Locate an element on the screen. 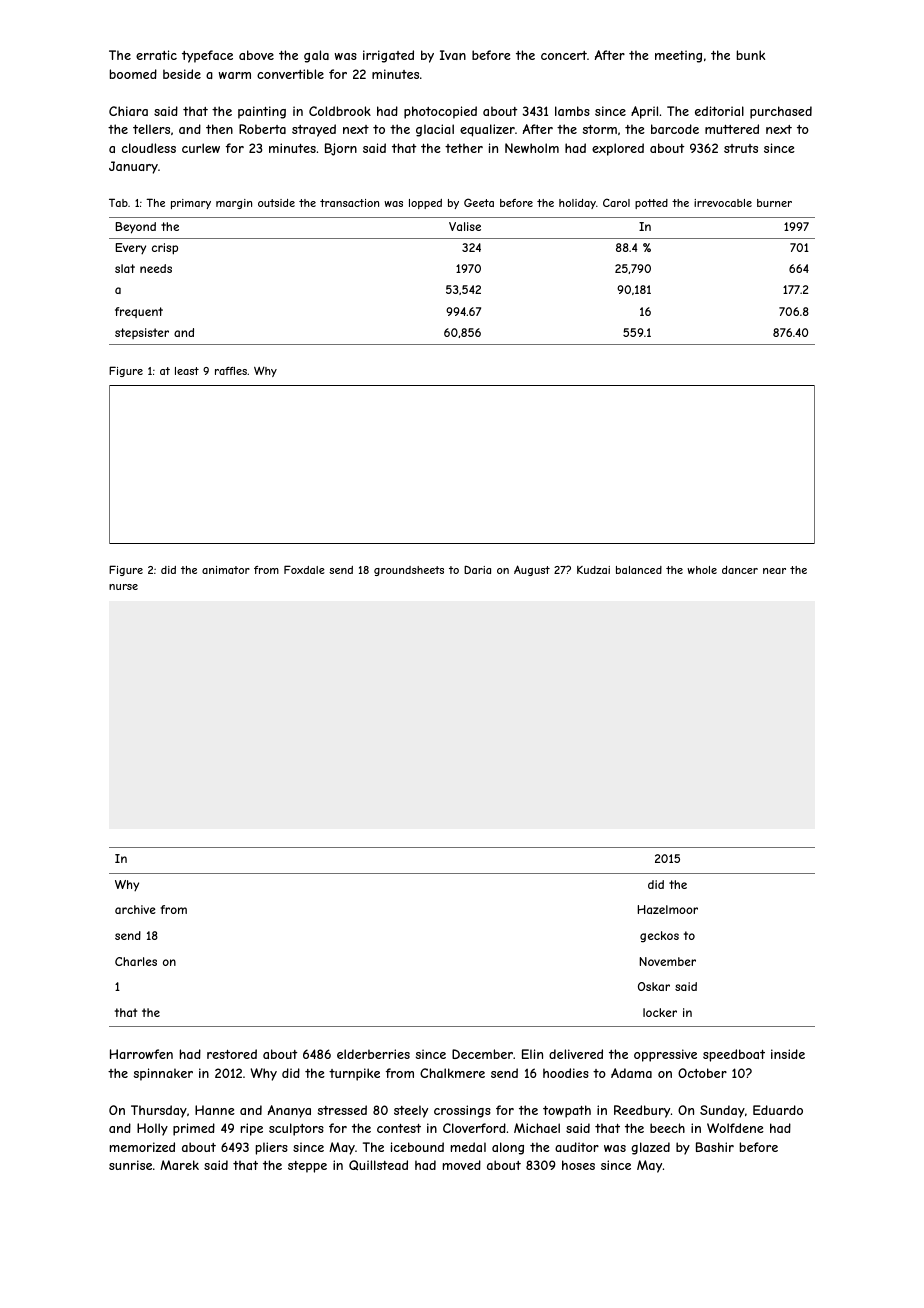 This screenshot has height=1308, width=924. August is located at coordinates (532, 570).
